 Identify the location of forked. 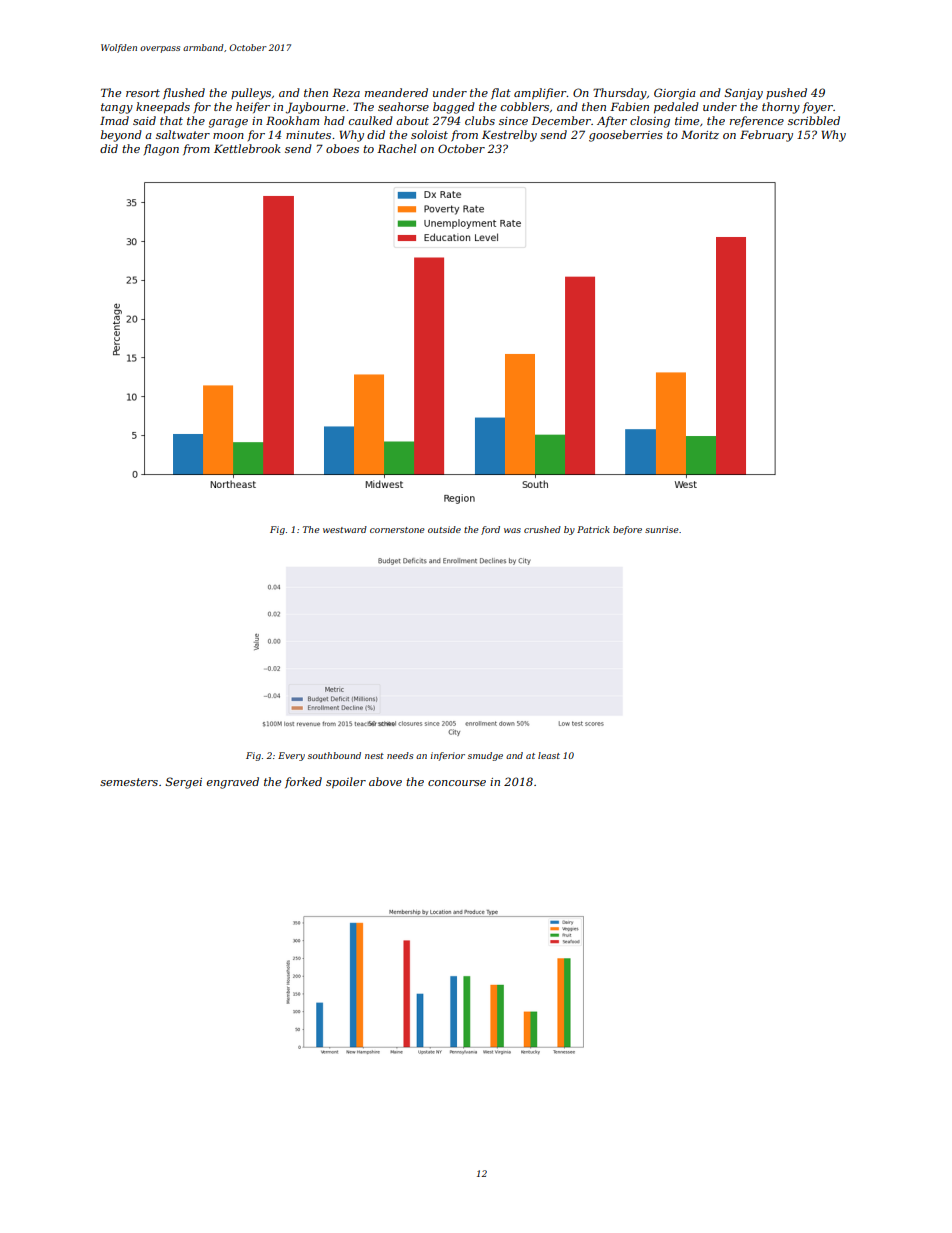
(303, 782).
